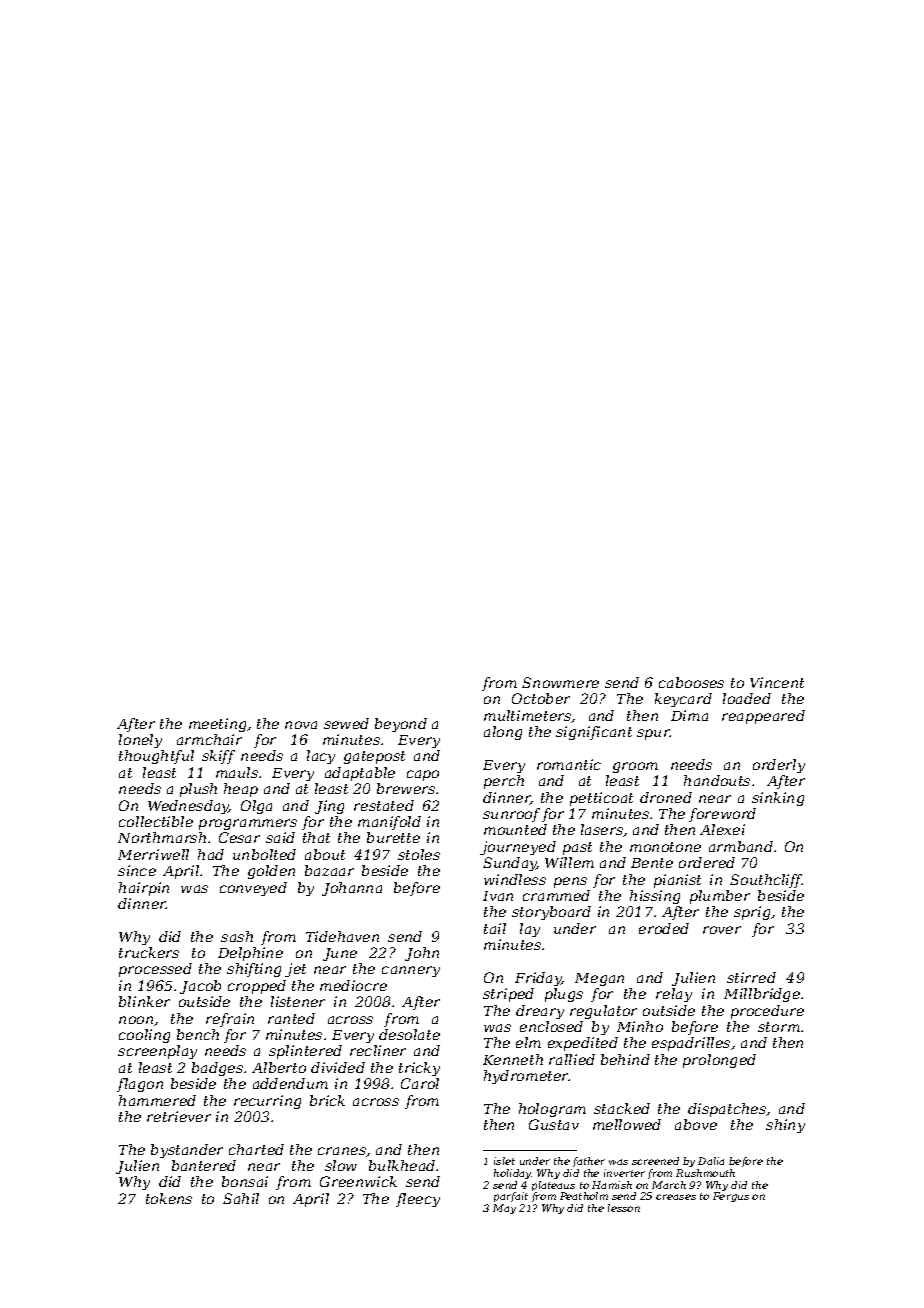 This screenshot has height=1308, width=924. Describe the element at coordinates (156, 757) in the screenshot. I see `thoughtful` at that location.
